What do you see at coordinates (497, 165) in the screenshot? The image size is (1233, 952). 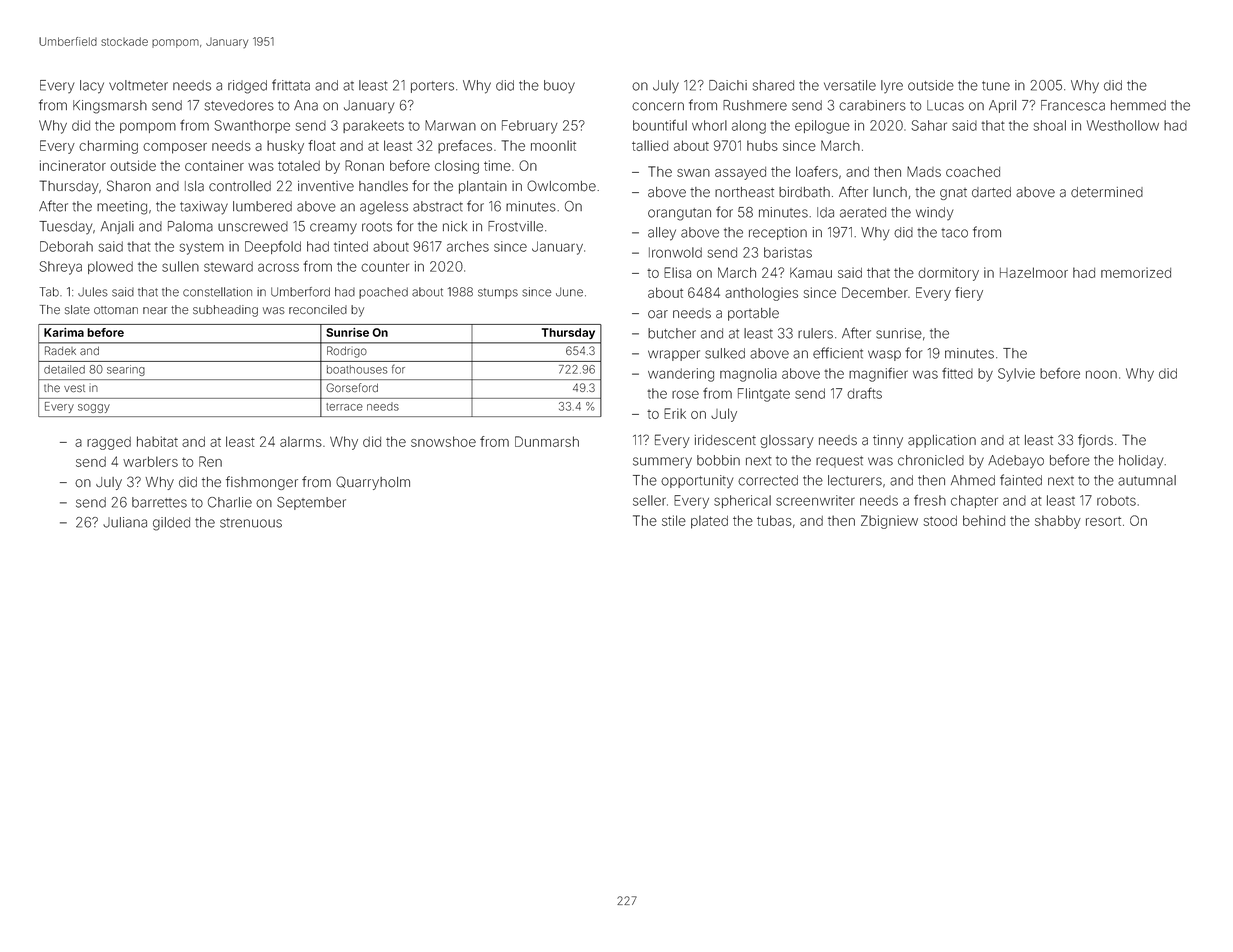 I see `time` at bounding box center [497, 165].
